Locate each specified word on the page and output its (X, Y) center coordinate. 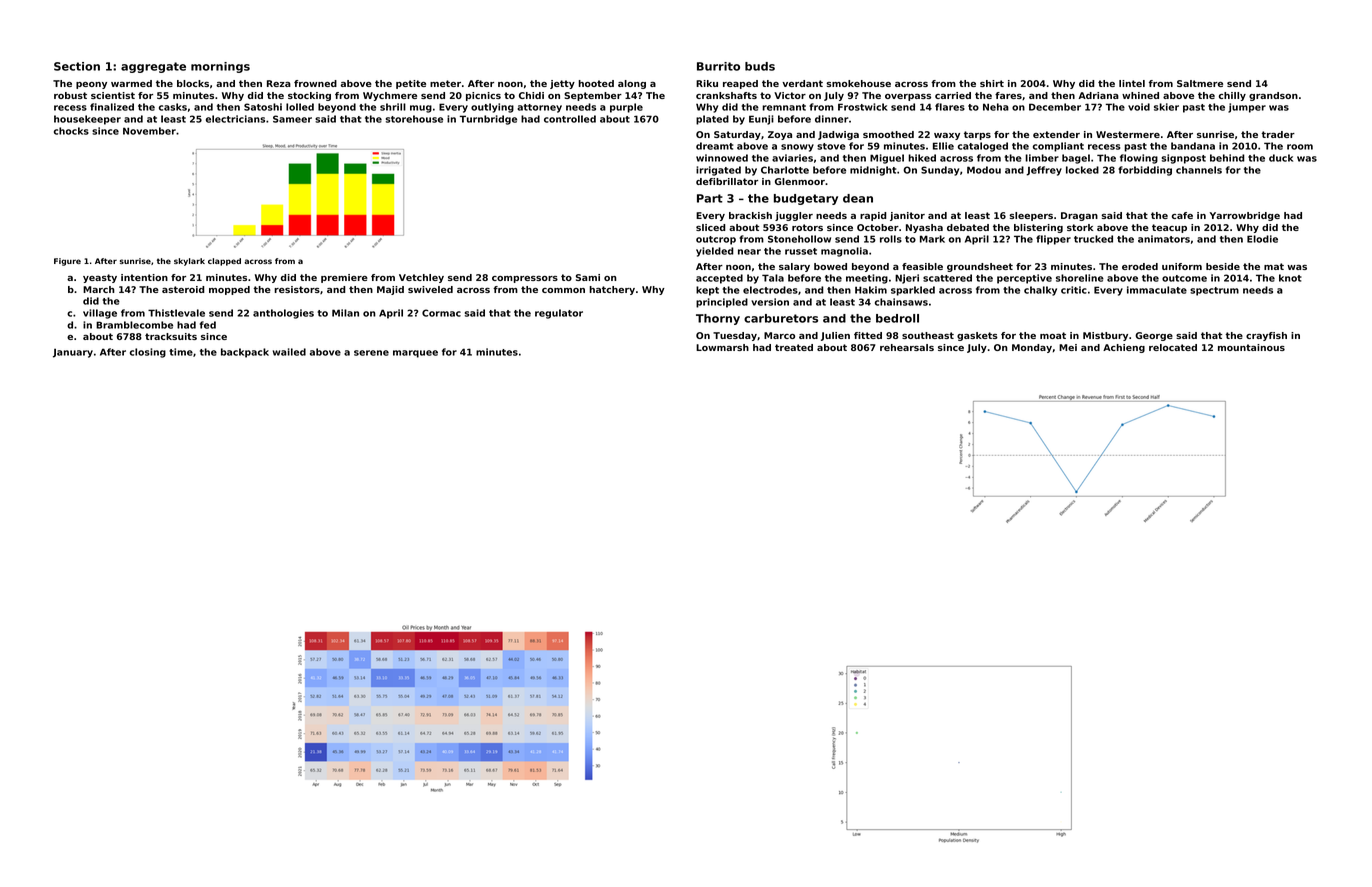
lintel (1132, 83)
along (632, 84)
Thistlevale (176, 313)
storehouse (414, 119)
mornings (220, 67)
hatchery (612, 290)
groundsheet (980, 267)
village (100, 314)
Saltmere (1200, 83)
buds (760, 66)
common (563, 290)
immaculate (1157, 290)
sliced (710, 227)
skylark (189, 262)
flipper (1053, 240)
